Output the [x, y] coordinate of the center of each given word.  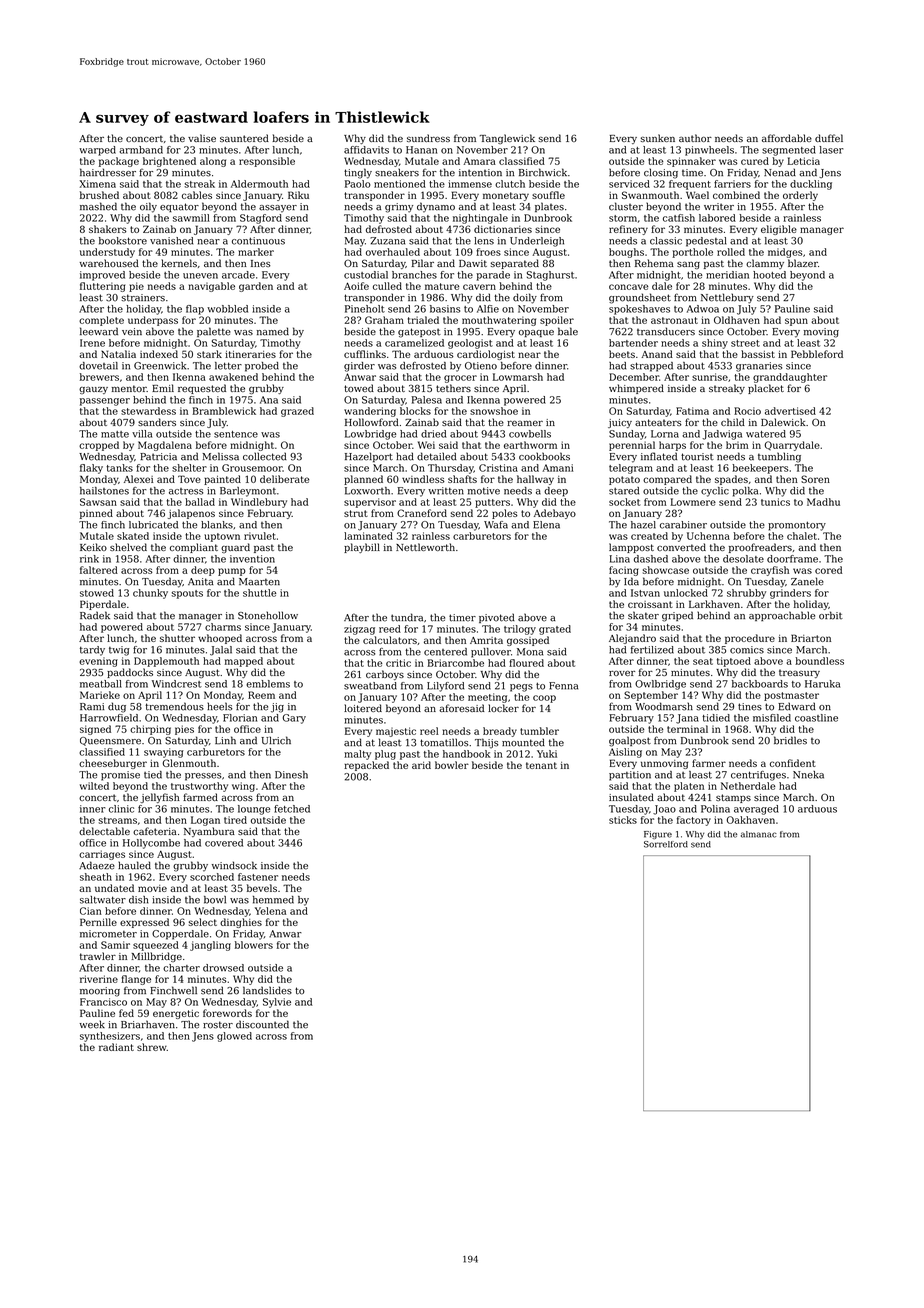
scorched [212, 877]
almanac [759, 834]
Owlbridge [660, 685]
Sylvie [277, 1003]
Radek [95, 615]
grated [555, 630]
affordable [787, 138]
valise [202, 138]
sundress [428, 138]
